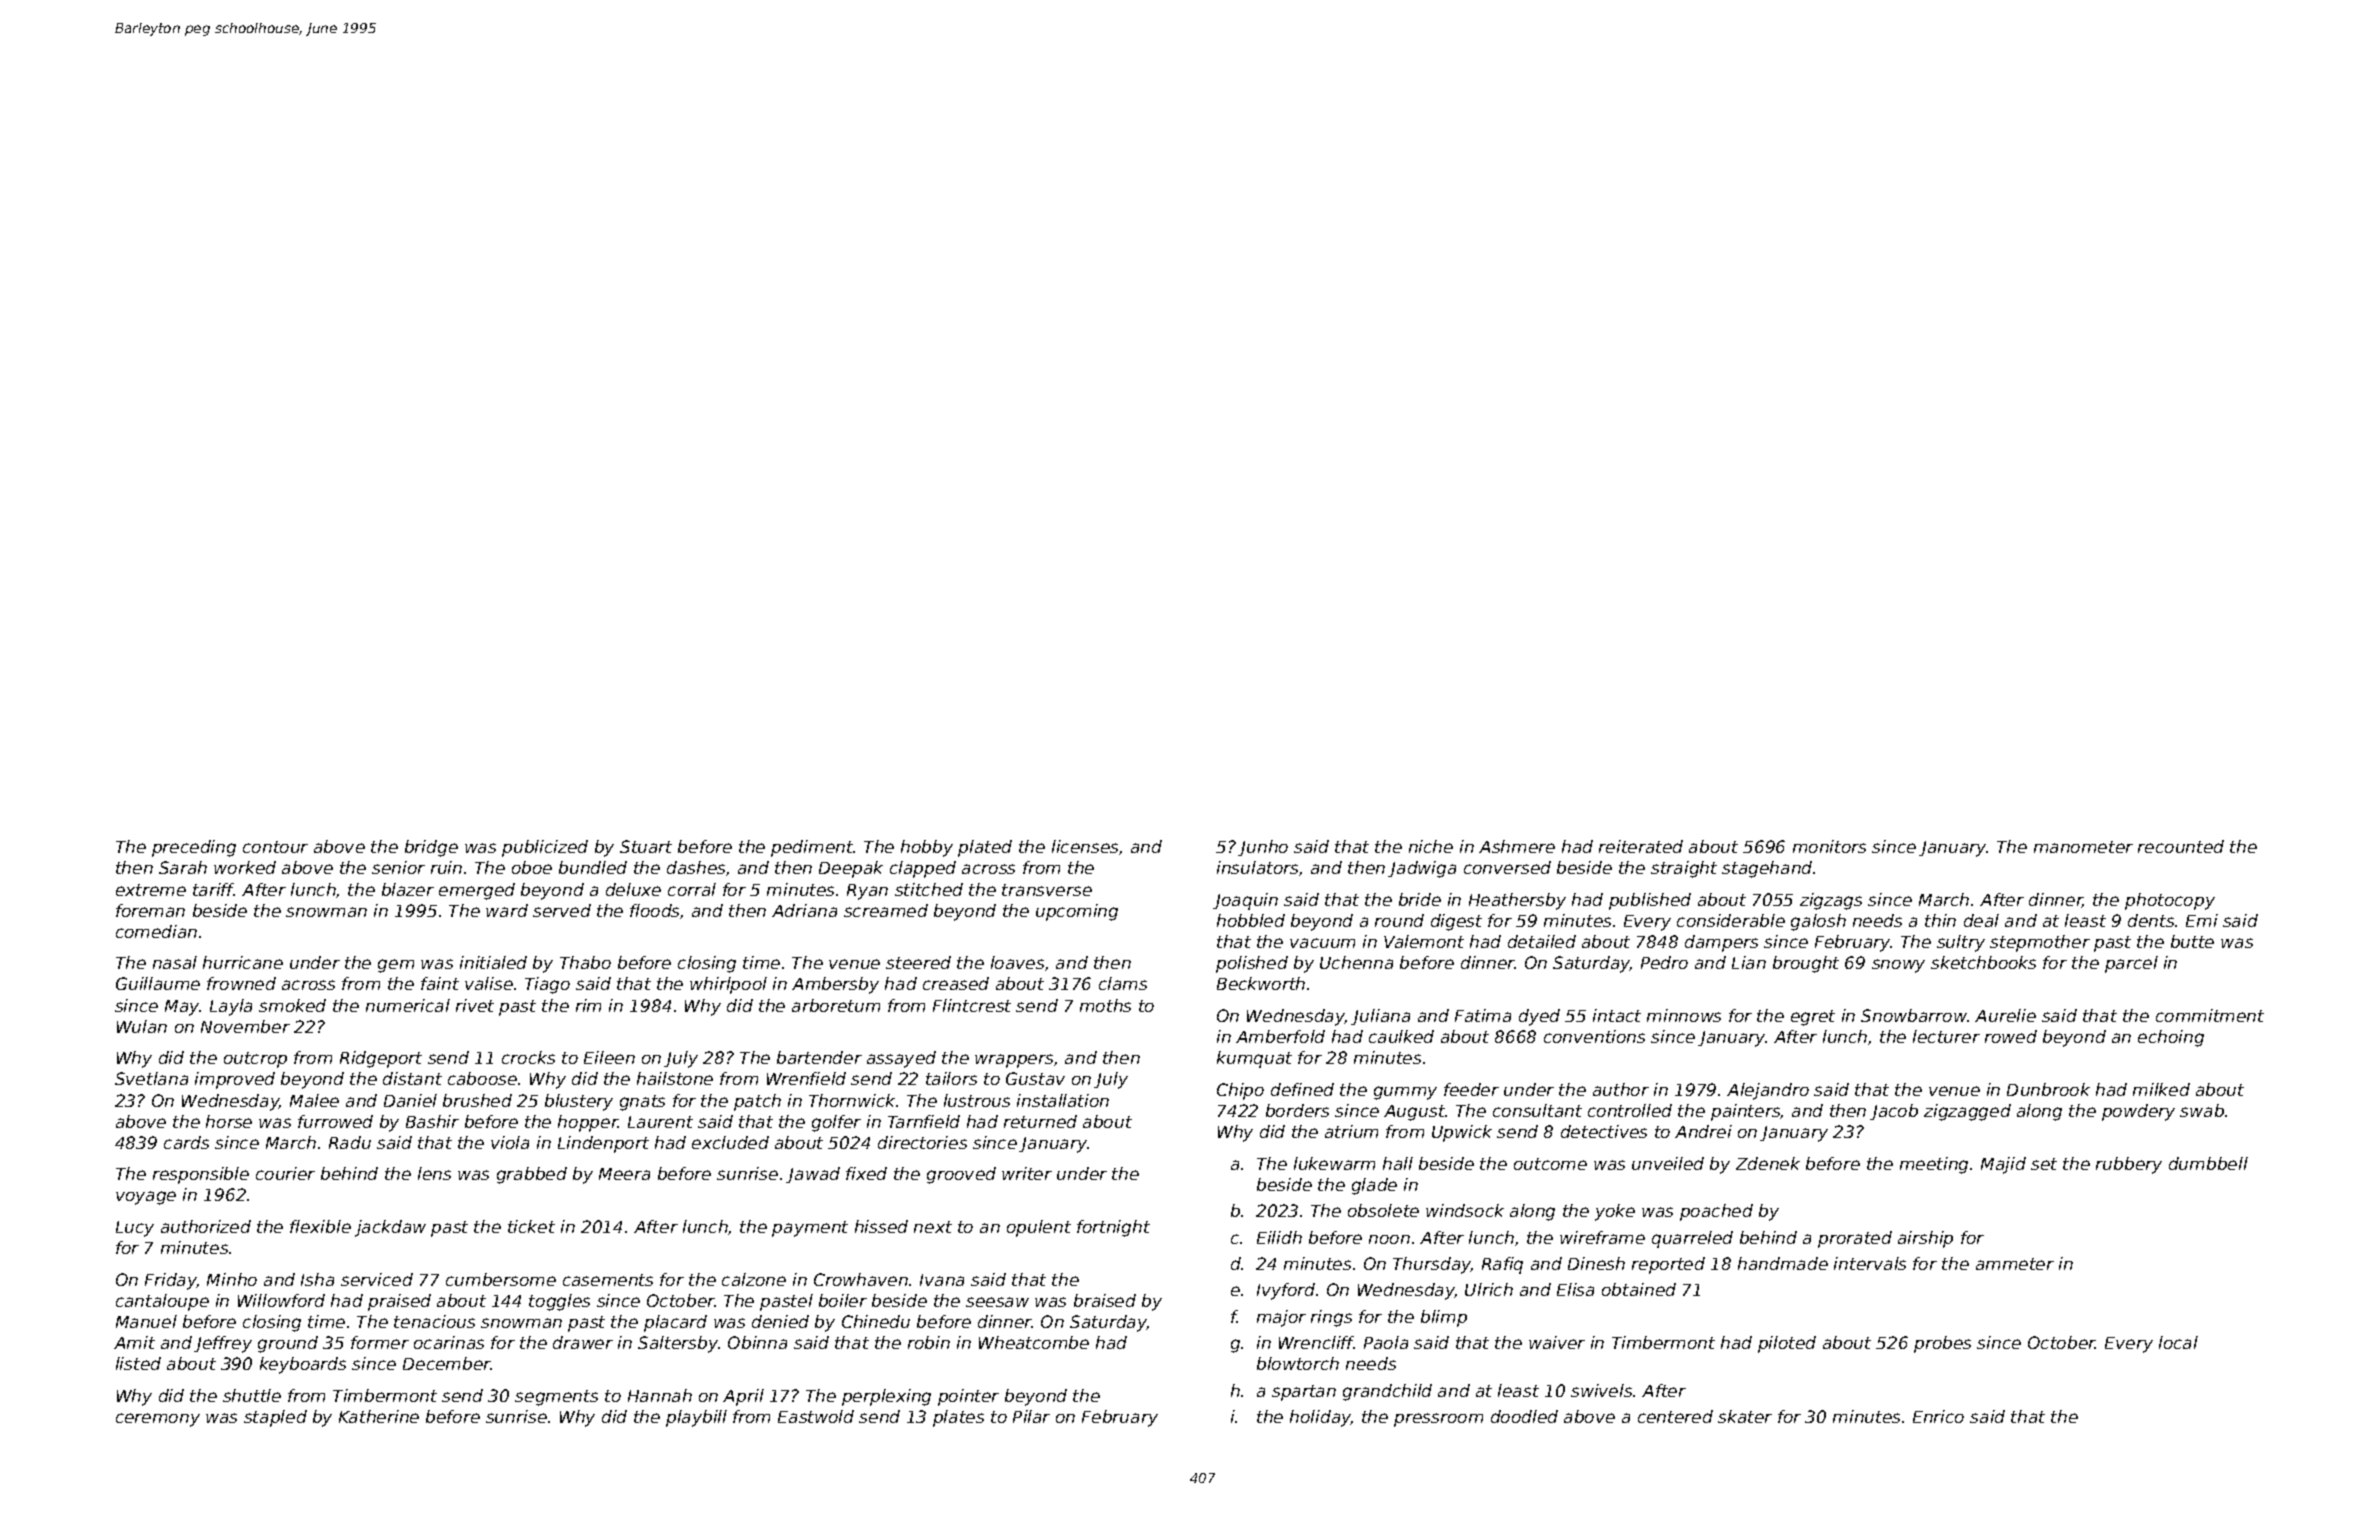 The image size is (2380, 1540). Describe the element at coordinates (927, 848) in the page. I see `hobby` at that location.
